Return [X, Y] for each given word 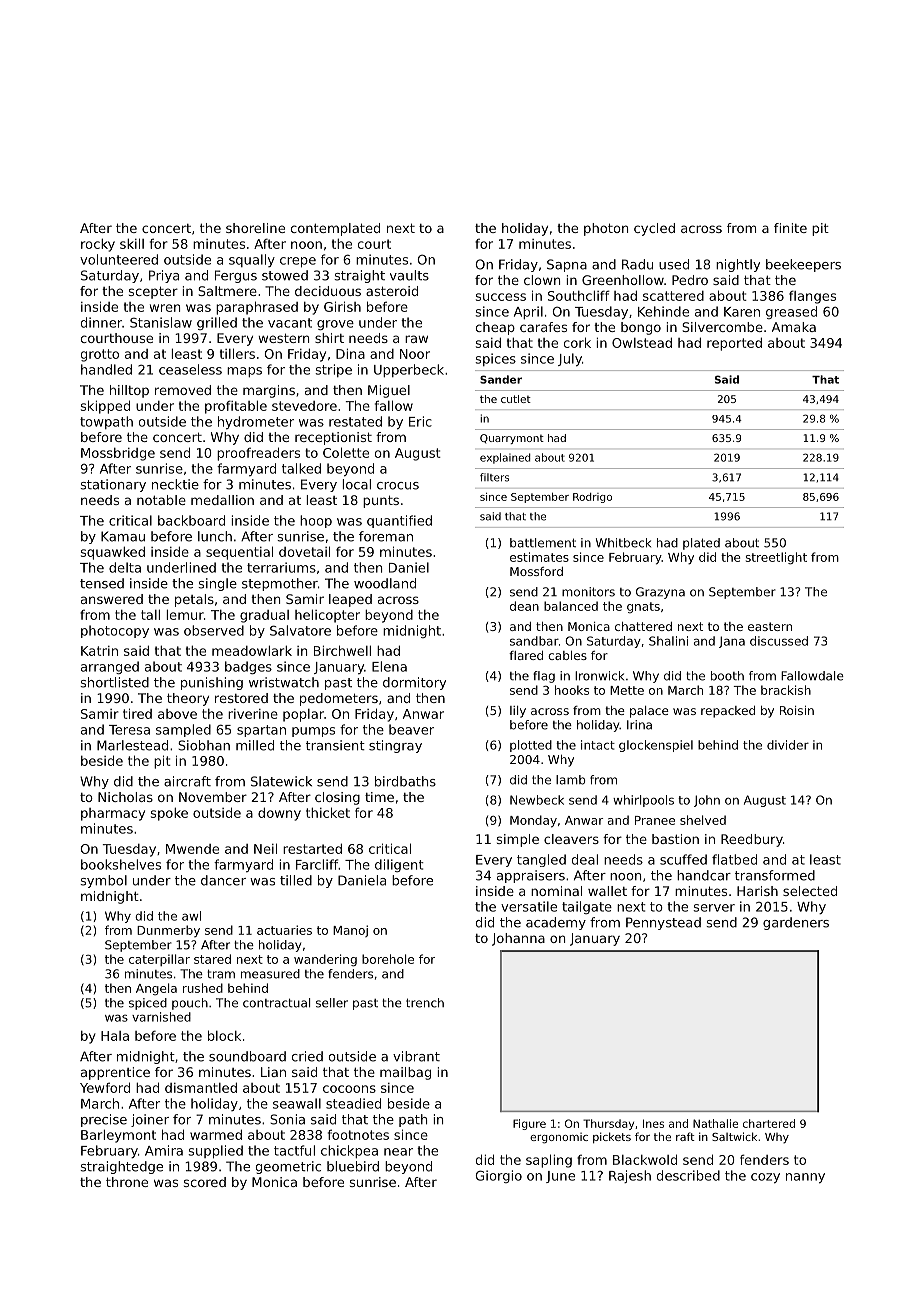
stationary [113, 485]
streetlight [776, 558]
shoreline [255, 228]
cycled [654, 229]
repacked [728, 712]
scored [205, 1182]
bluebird [353, 1166]
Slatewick [281, 781]
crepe [298, 262]
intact [598, 745]
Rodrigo [592, 498]
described [688, 1175]
